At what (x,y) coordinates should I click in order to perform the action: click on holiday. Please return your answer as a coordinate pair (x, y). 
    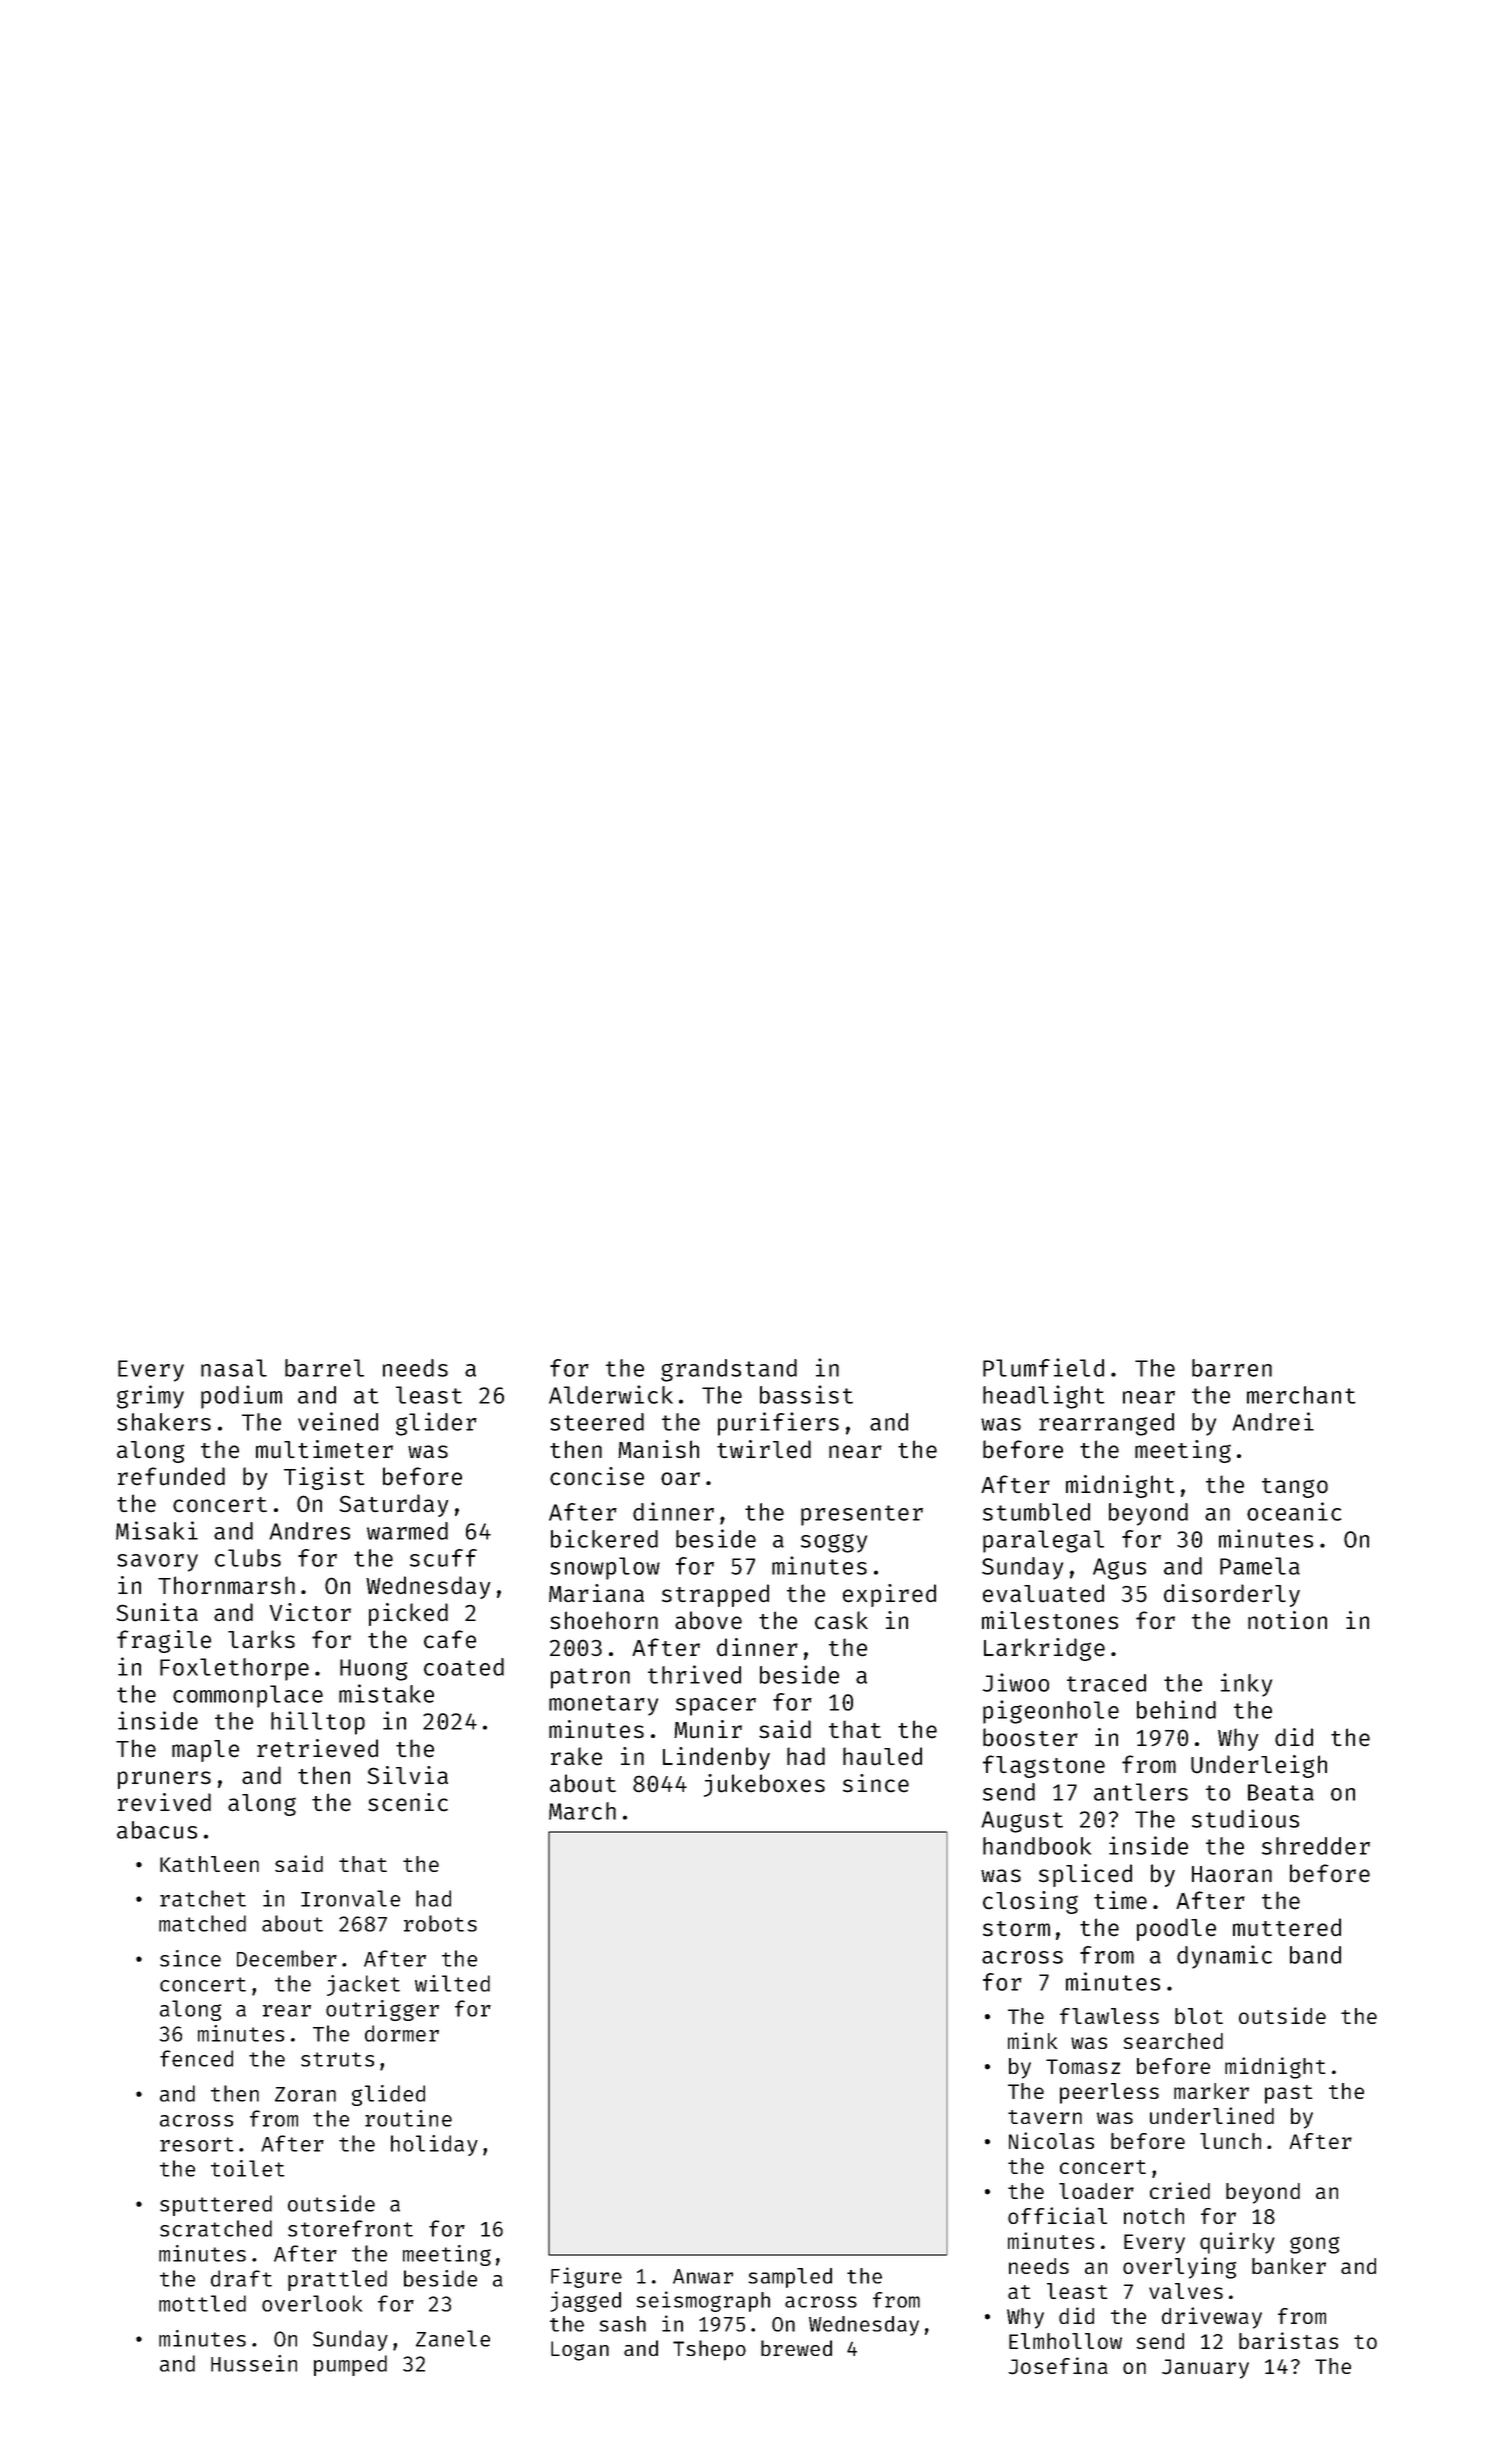
    Looking at the image, I should click on (434, 2145).
